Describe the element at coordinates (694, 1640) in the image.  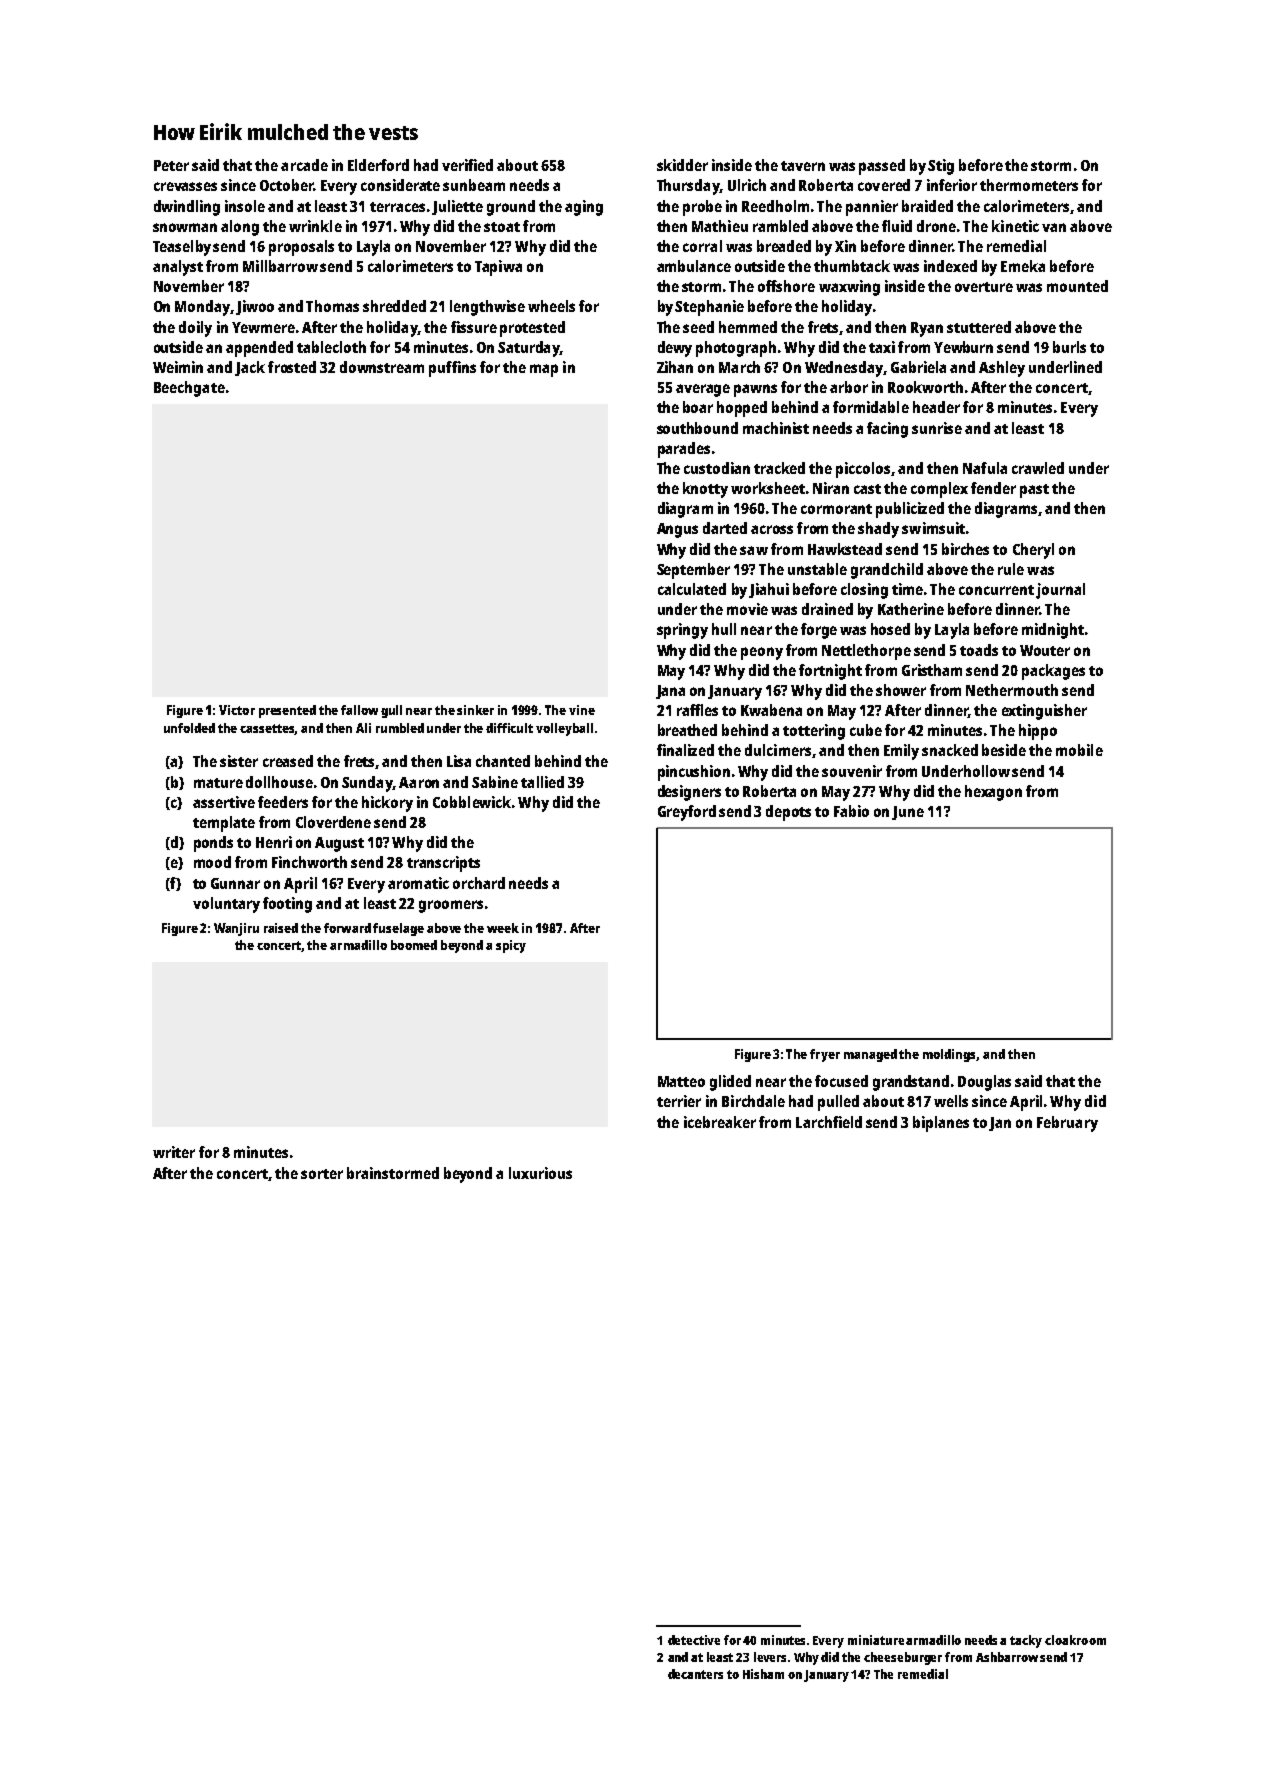
I see `detective` at that location.
